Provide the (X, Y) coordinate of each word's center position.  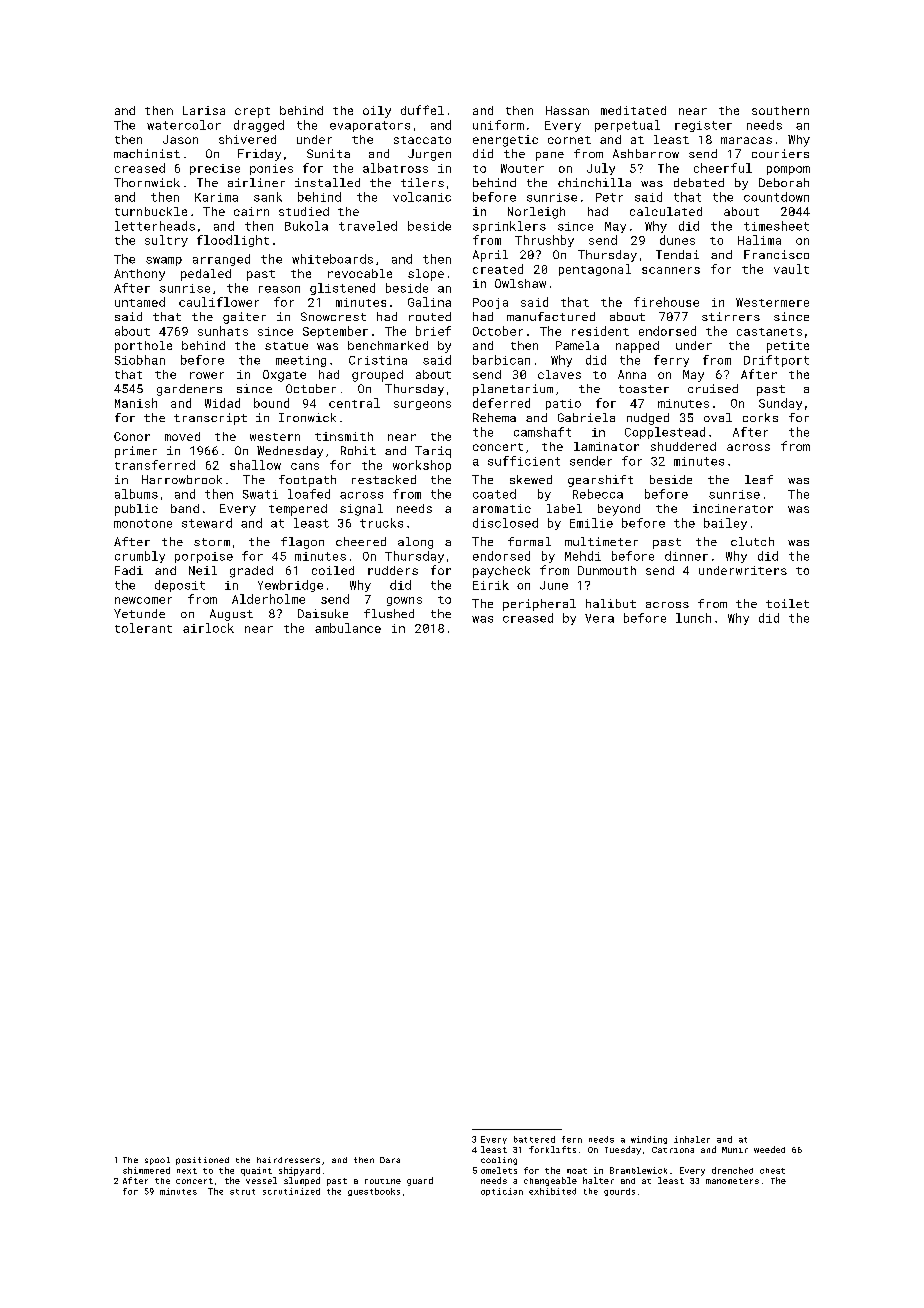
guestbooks (374, 1192)
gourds (619, 1192)
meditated (633, 110)
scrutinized (291, 1191)
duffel (422, 110)
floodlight (233, 241)
